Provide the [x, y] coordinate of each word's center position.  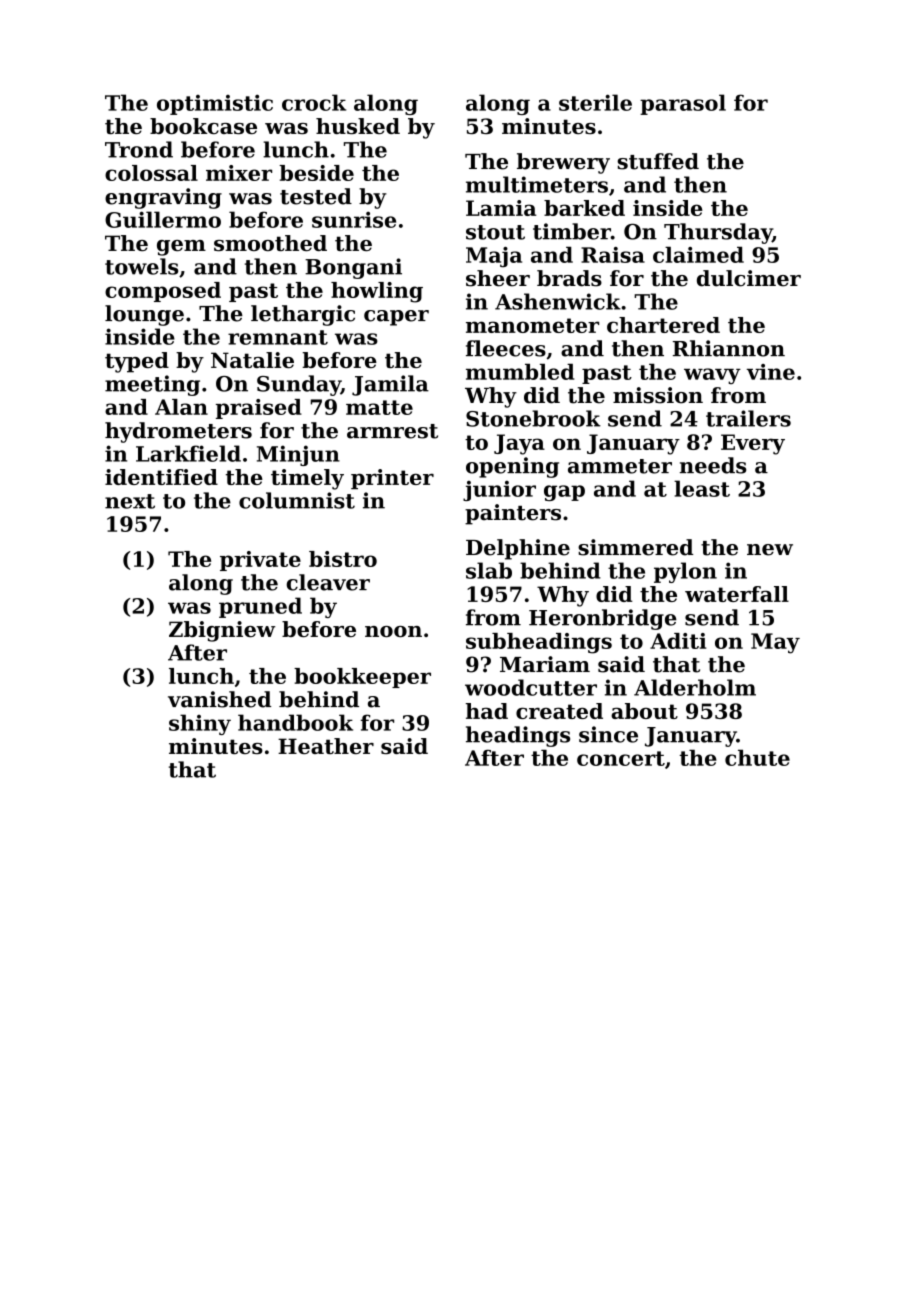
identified [161, 477]
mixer [239, 173]
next [130, 501]
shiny [200, 724]
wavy [712, 376]
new [770, 550]
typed [137, 362]
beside [316, 173]
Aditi [678, 641]
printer [392, 479]
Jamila [390, 385]
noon [393, 631]
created [559, 711]
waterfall [737, 594]
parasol [683, 104]
